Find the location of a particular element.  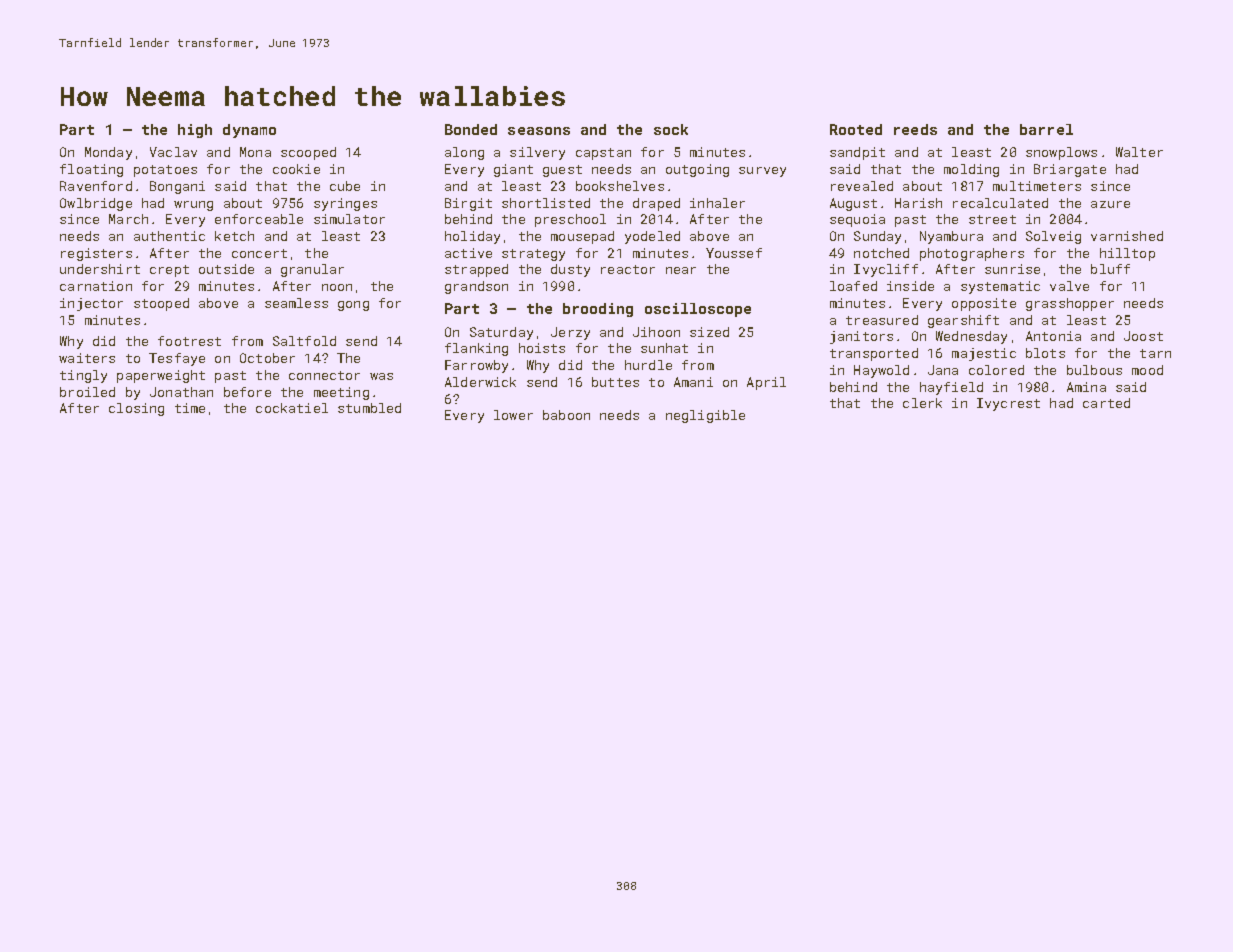

Bonded is located at coordinates (471, 129).
